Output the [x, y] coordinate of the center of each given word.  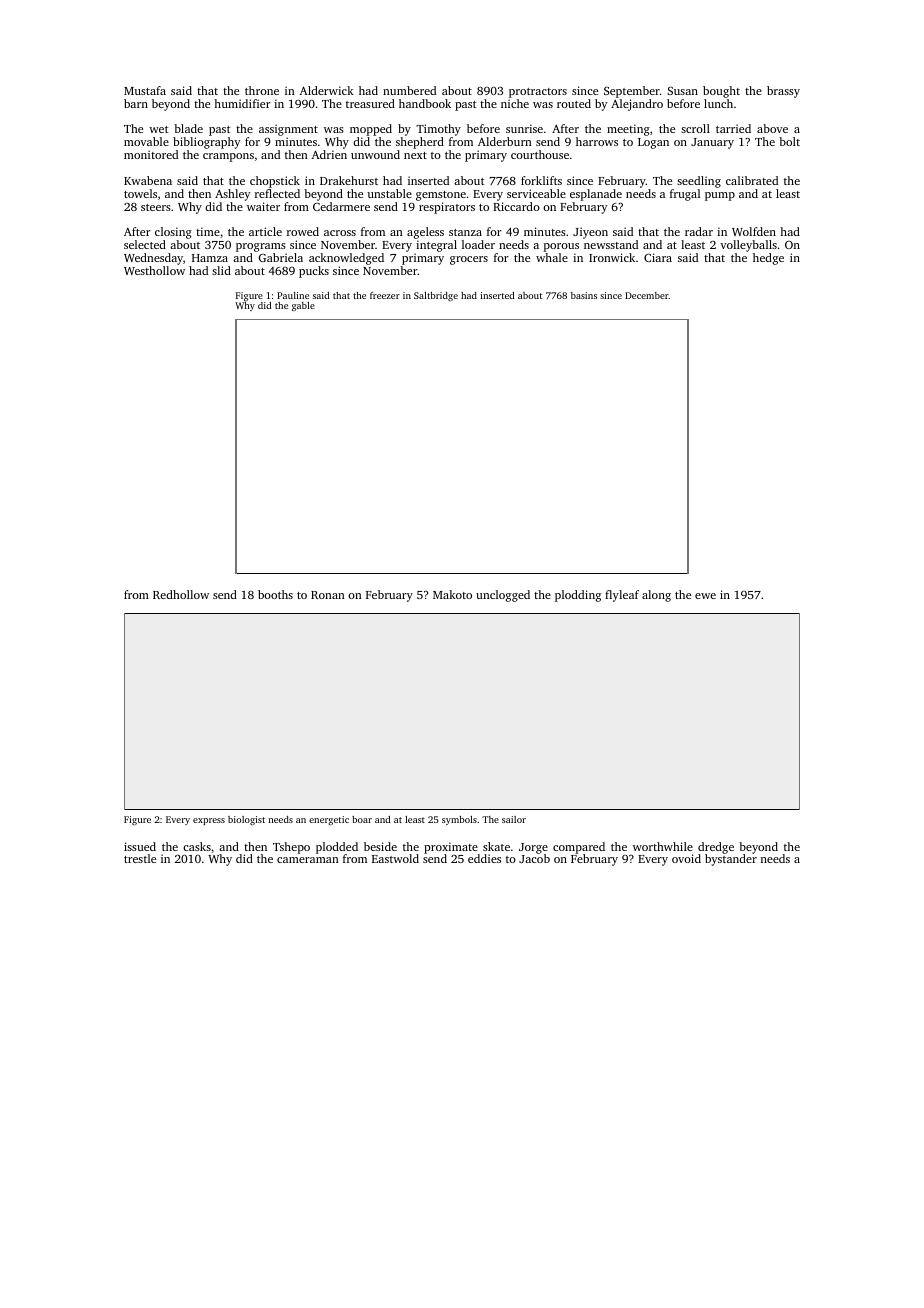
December [647, 295]
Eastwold [395, 858]
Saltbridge [436, 296]
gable [303, 306]
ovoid [686, 858]
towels [140, 193]
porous [561, 247]
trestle [140, 858]
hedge [768, 259]
